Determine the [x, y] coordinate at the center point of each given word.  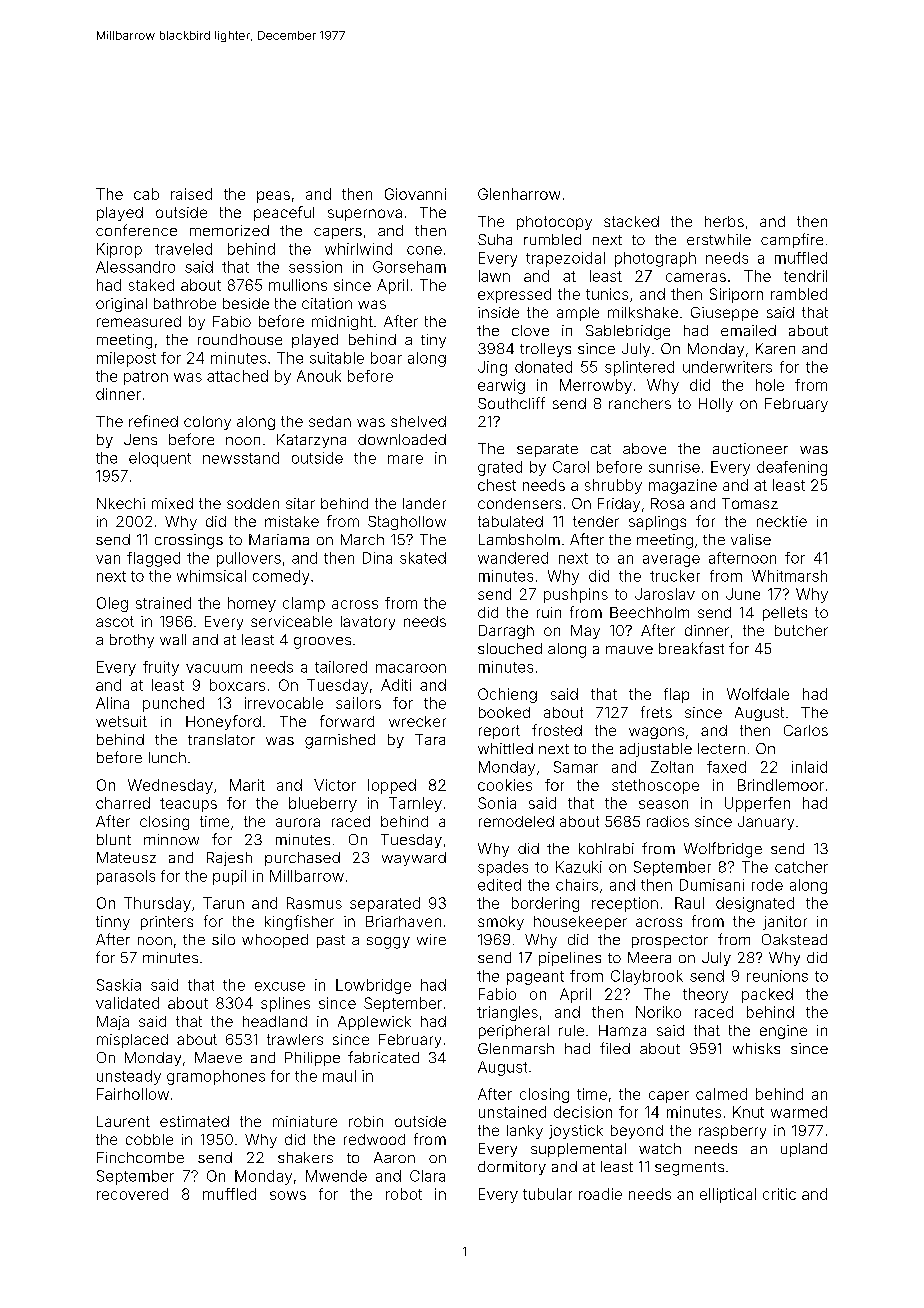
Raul [689, 903]
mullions [298, 285]
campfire [792, 240]
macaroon [411, 668]
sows [288, 1195]
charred [123, 803]
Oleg [112, 604]
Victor [335, 785]
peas [273, 197]
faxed [726, 767]
